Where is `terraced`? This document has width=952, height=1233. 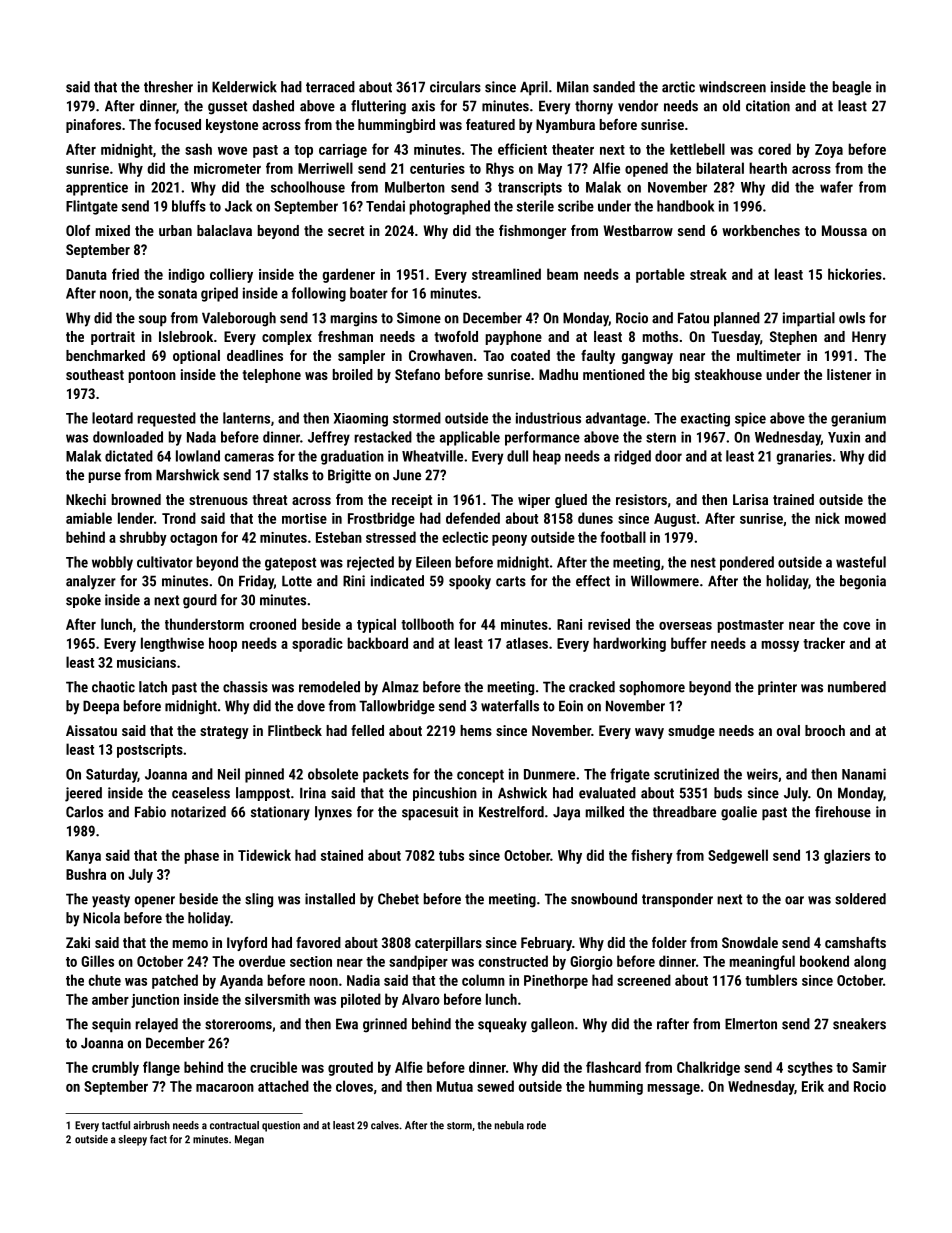 terraced is located at coordinates (330, 87).
